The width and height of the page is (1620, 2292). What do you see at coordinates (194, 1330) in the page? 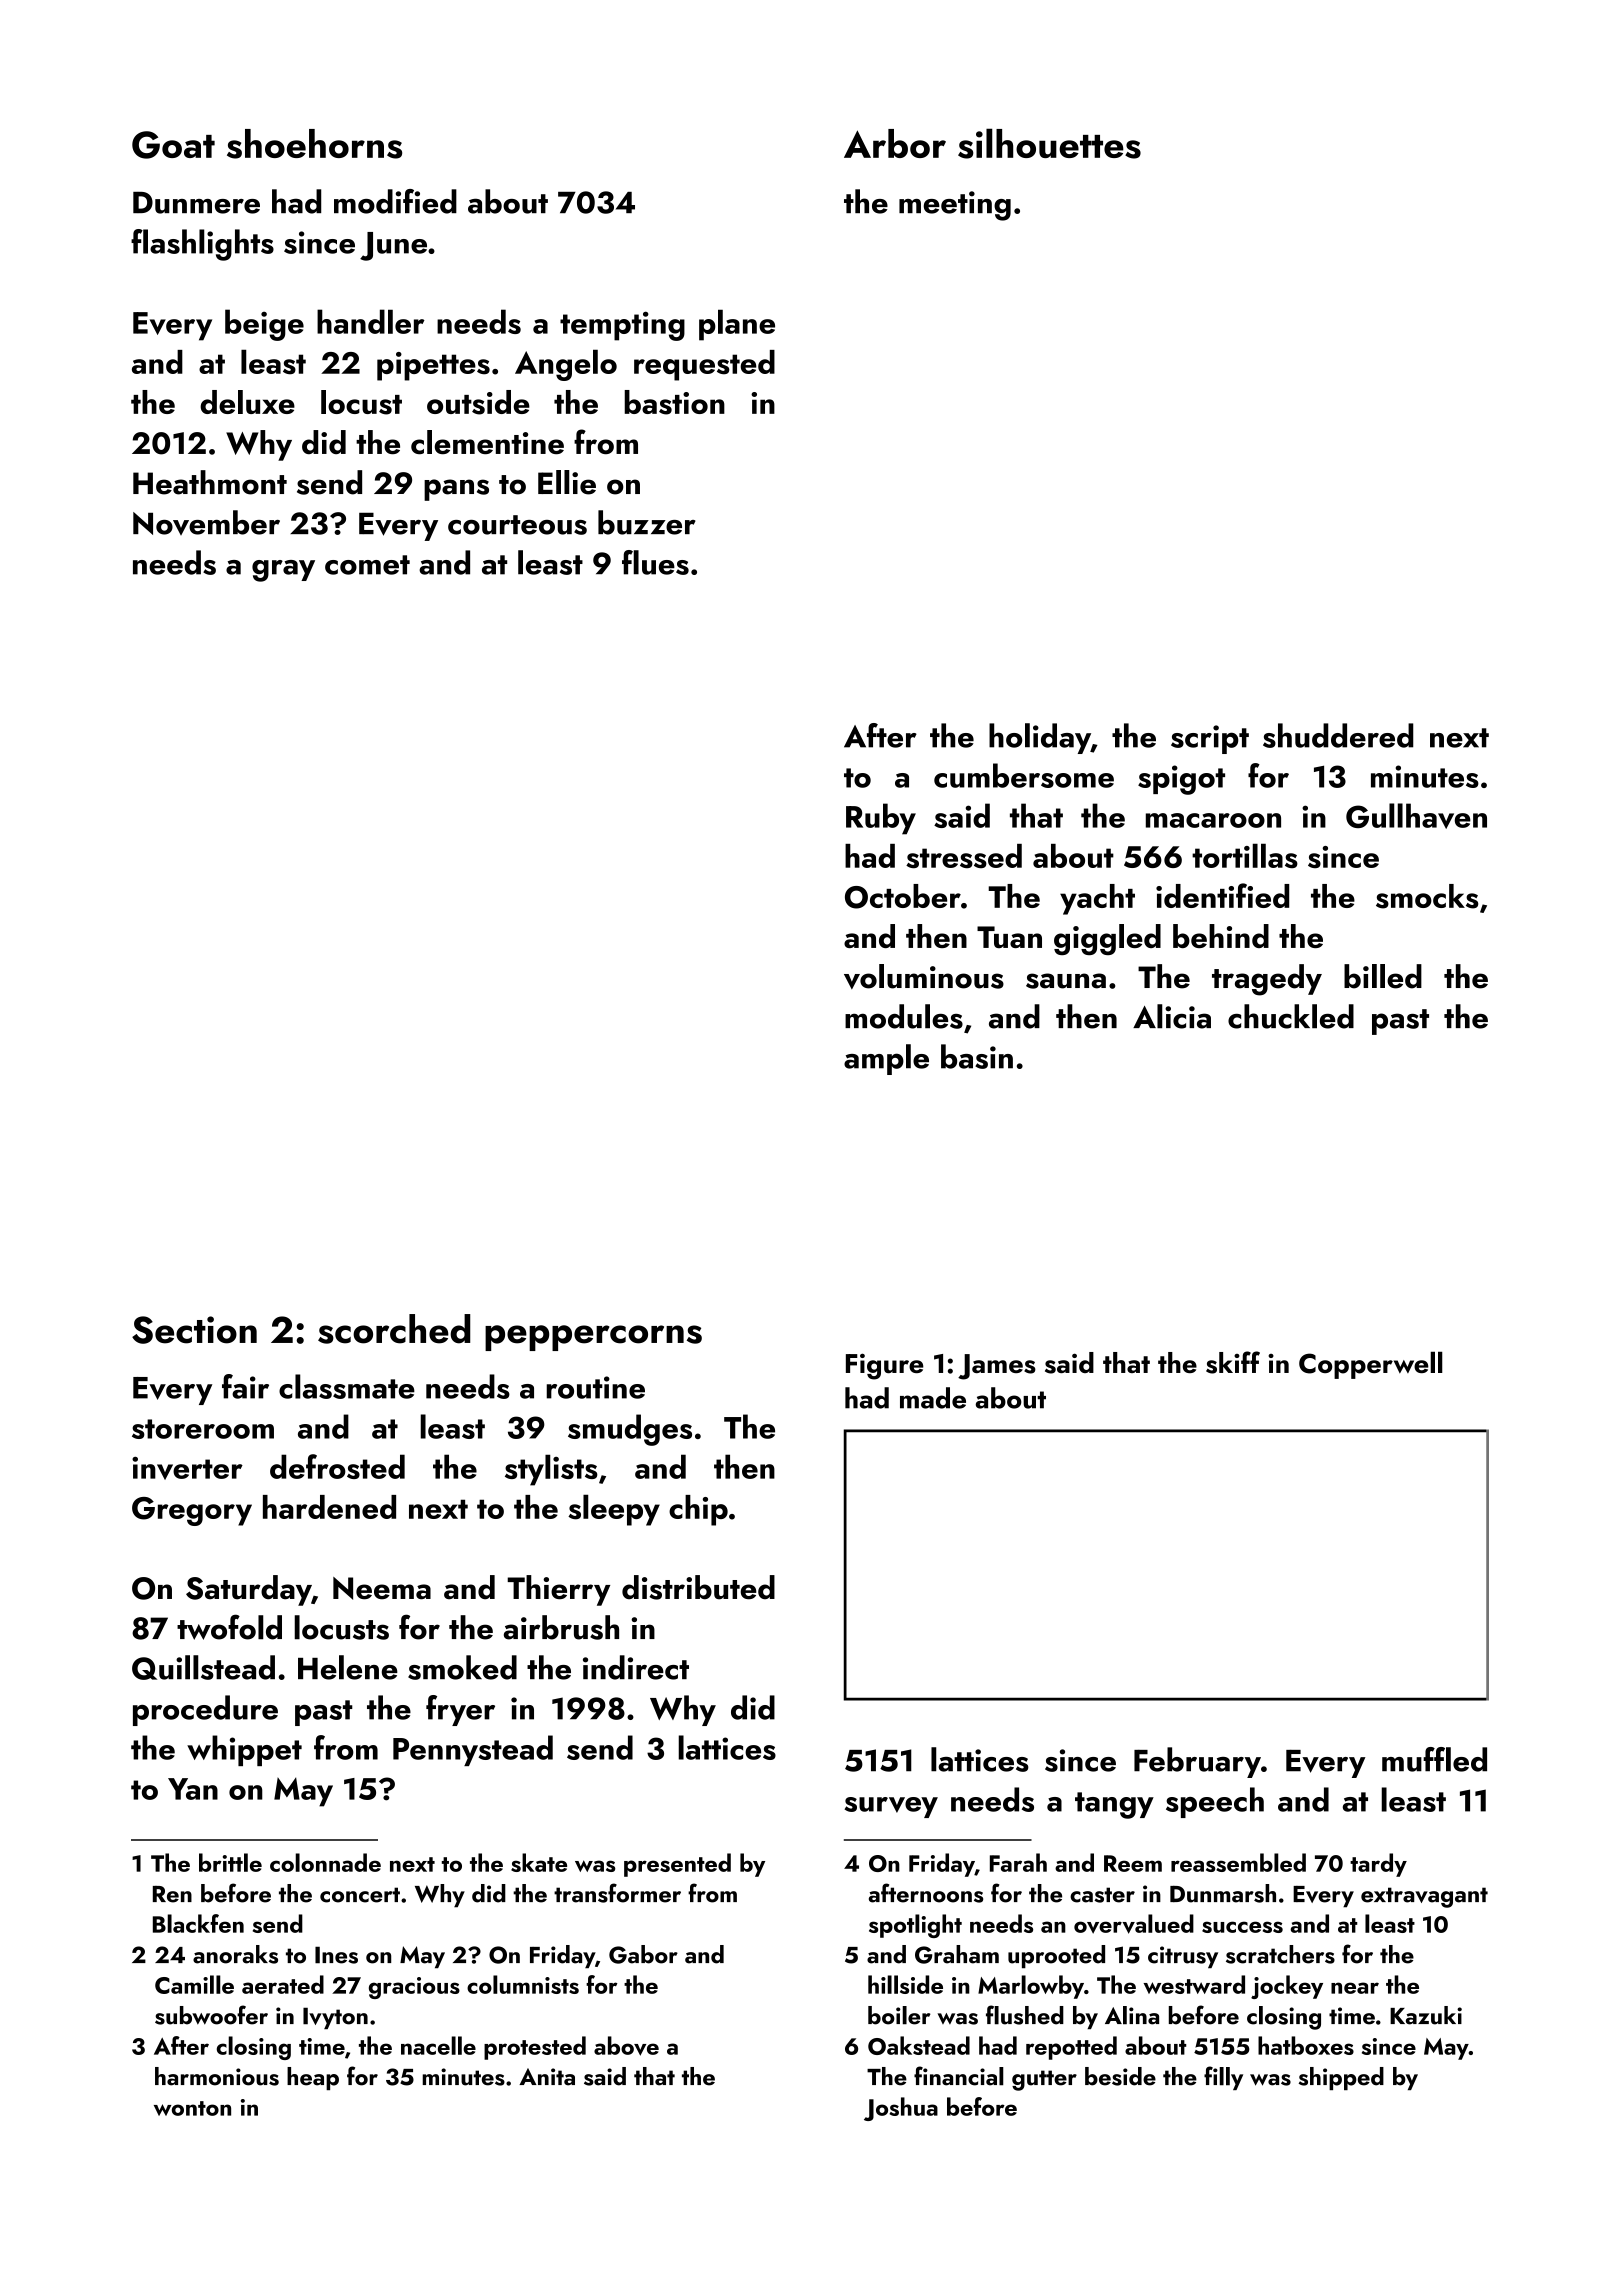
I see `Section` at bounding box center [194, 1330].
